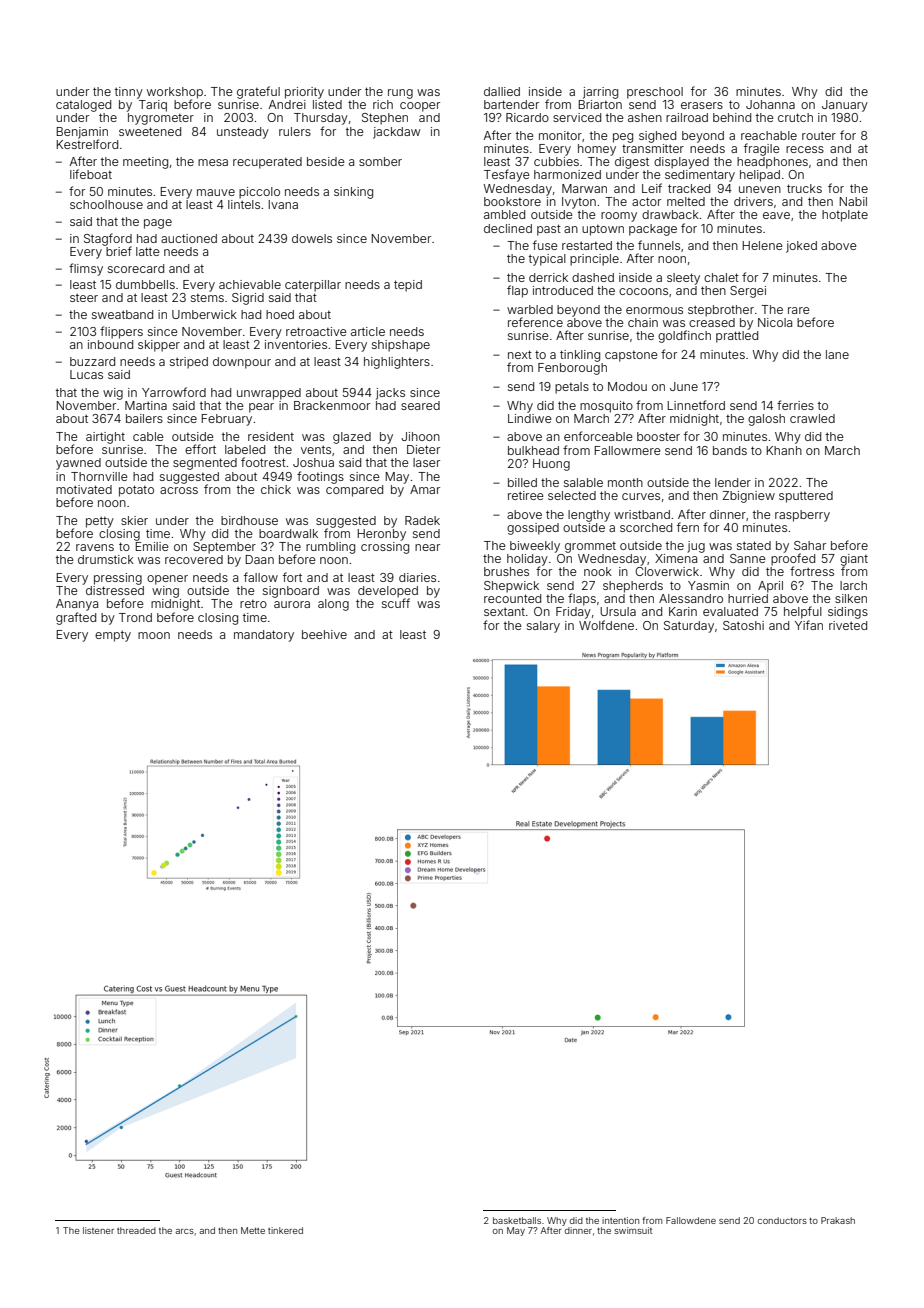  What do you see at coordinates (285, 1230) in the image?
I see `tinkered` at bounding box center [285, 1230].
